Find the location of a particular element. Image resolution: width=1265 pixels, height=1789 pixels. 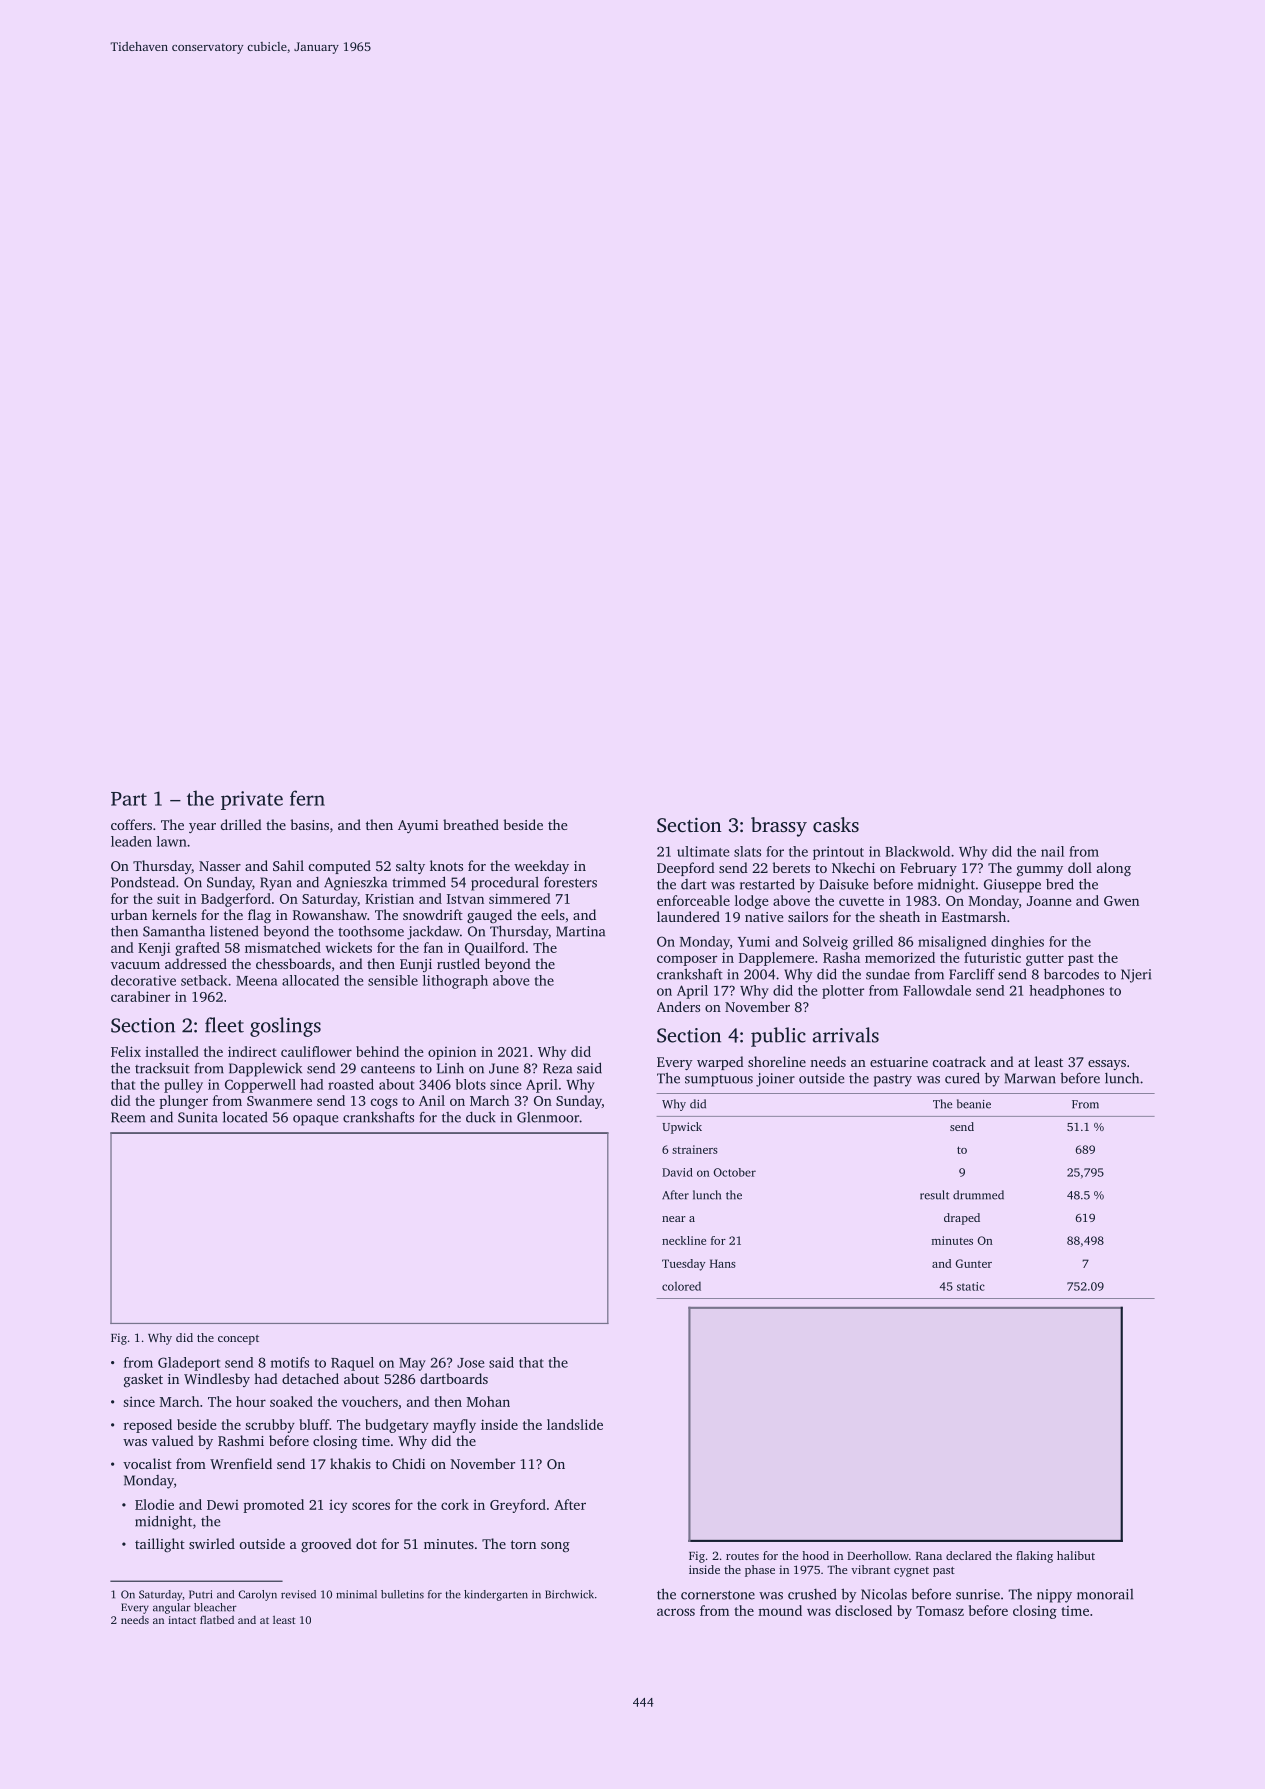

Gunter is located at coordinates (973, 1263).
